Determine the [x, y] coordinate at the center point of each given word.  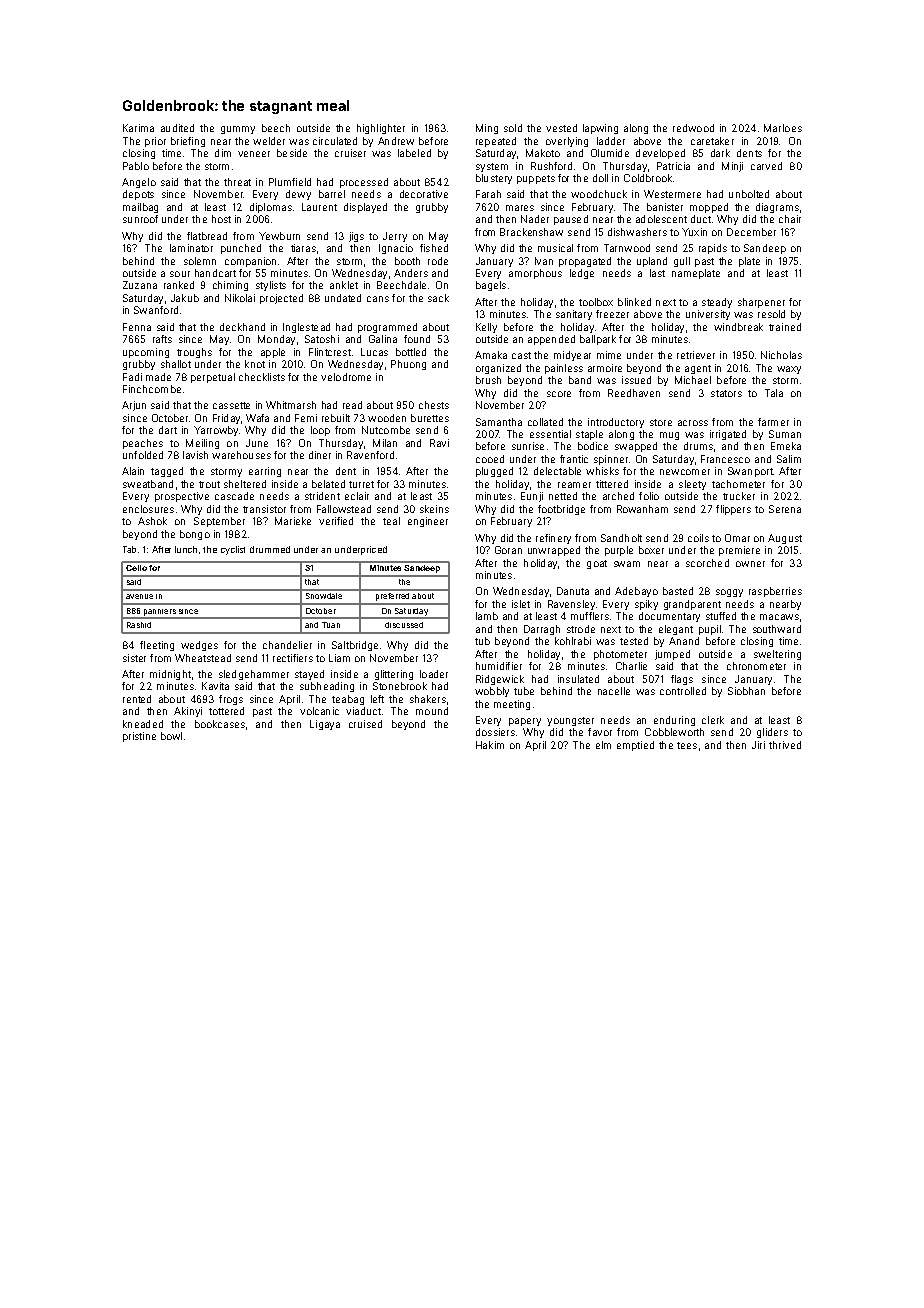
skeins [434, 509]
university [708, 315]
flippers [733, 510]
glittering [394, 675]
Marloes [783, 128]
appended [551, 340]
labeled [414, 153]
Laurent [319, 207]
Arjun [134, 406]
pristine [139, 737]
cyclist [233, 550]
